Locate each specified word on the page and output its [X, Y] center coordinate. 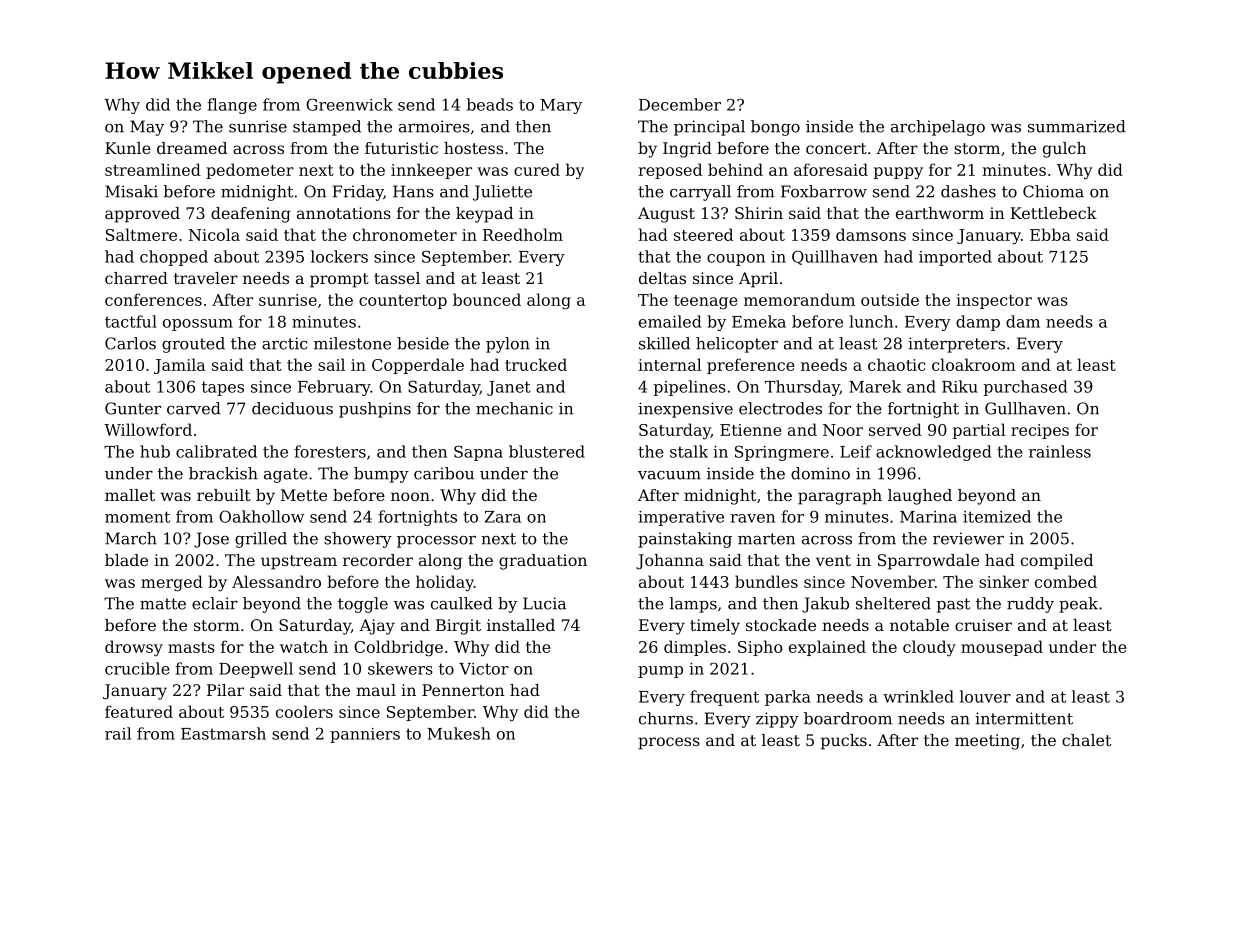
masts [191, 647]
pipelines [690, 388]
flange [232, 106]
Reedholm [523, 234]
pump [660, 672]
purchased [1026, 388]
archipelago [938, 128]
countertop [403, 302]
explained [827, 648]
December [680, 104]
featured [139, 711]
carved [194, 408]
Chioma [1053, 191]
